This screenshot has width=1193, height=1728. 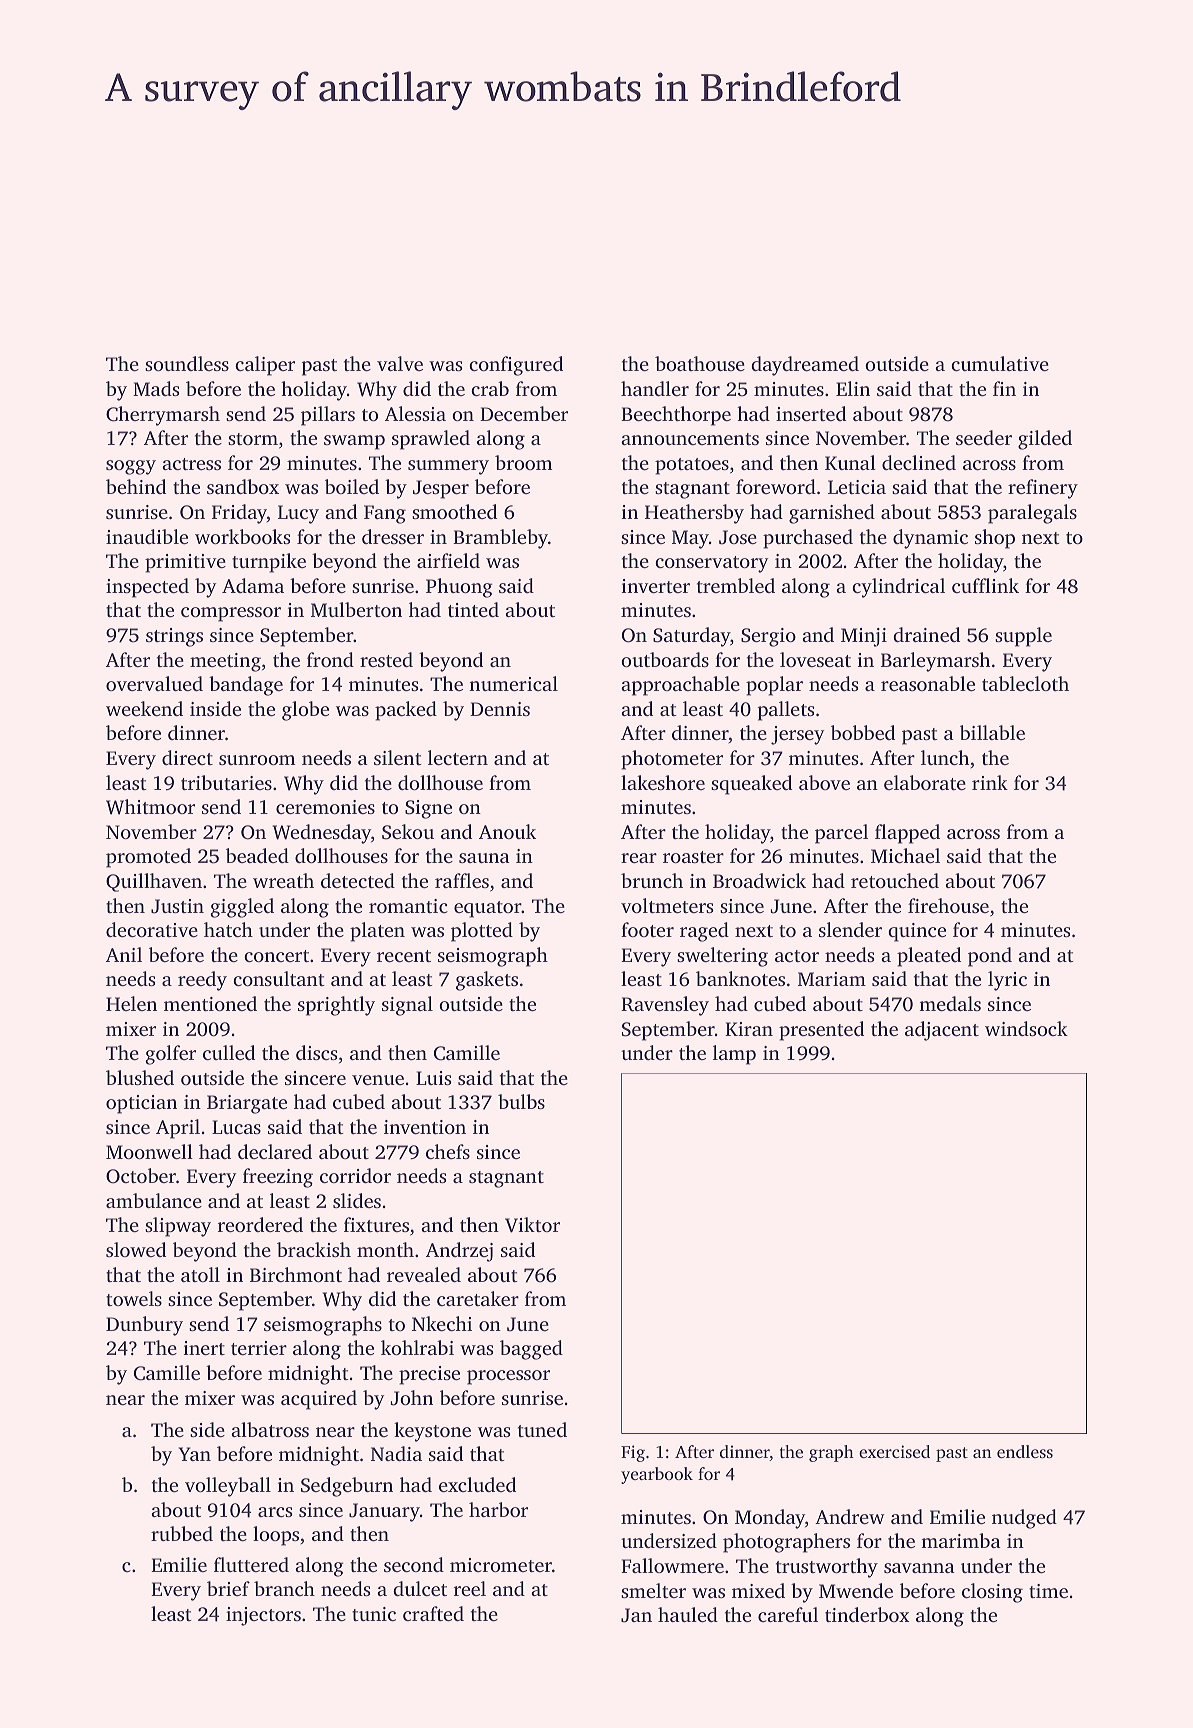 I want to click on Ravensley, so click(x=665, y=1006).
